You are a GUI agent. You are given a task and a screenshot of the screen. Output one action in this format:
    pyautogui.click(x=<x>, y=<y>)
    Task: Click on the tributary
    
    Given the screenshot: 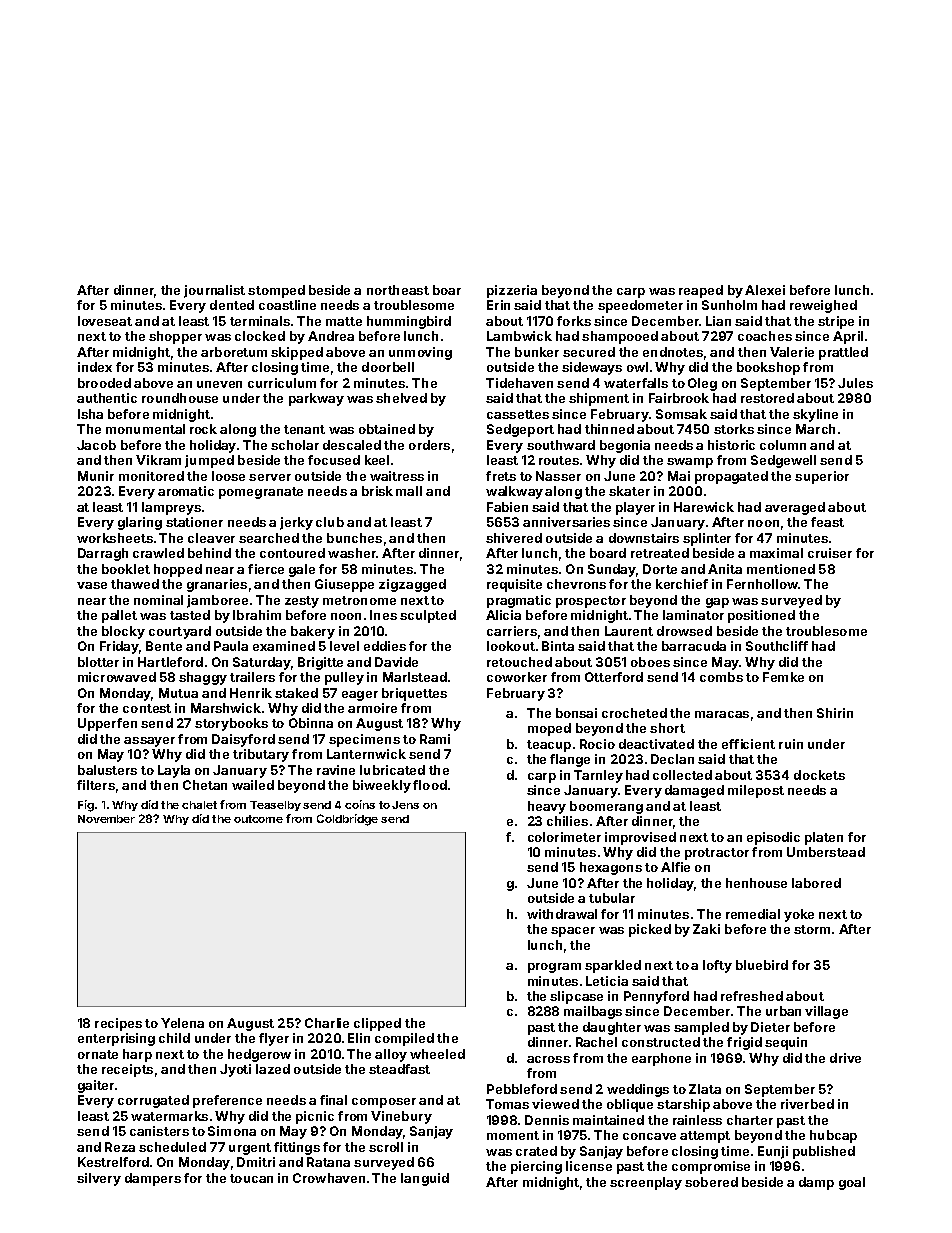 What is the action you would take?
    pyautogui.click(x=261, y=755)
